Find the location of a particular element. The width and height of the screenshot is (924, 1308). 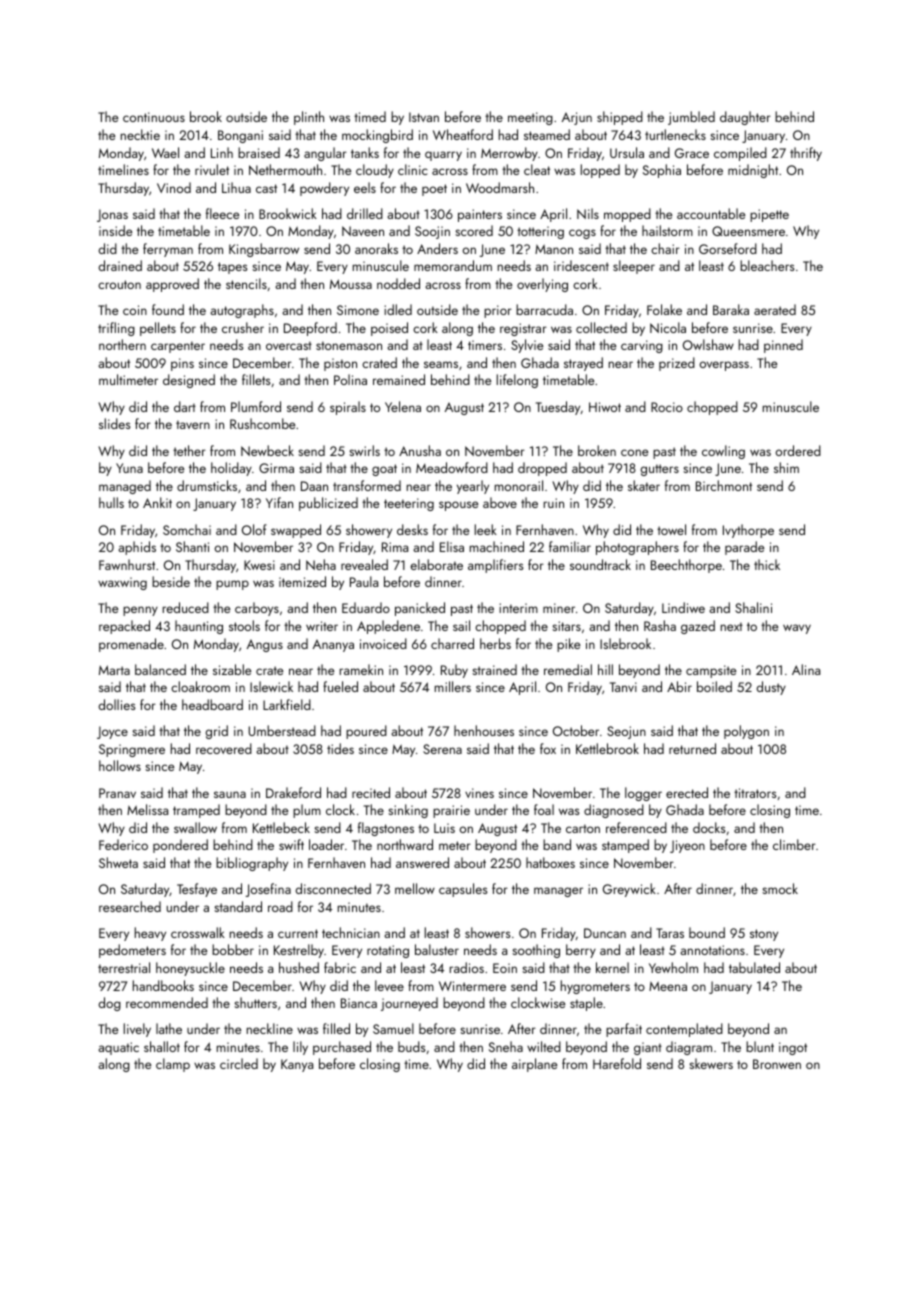

buds is located at coordinates (412, 1046).
